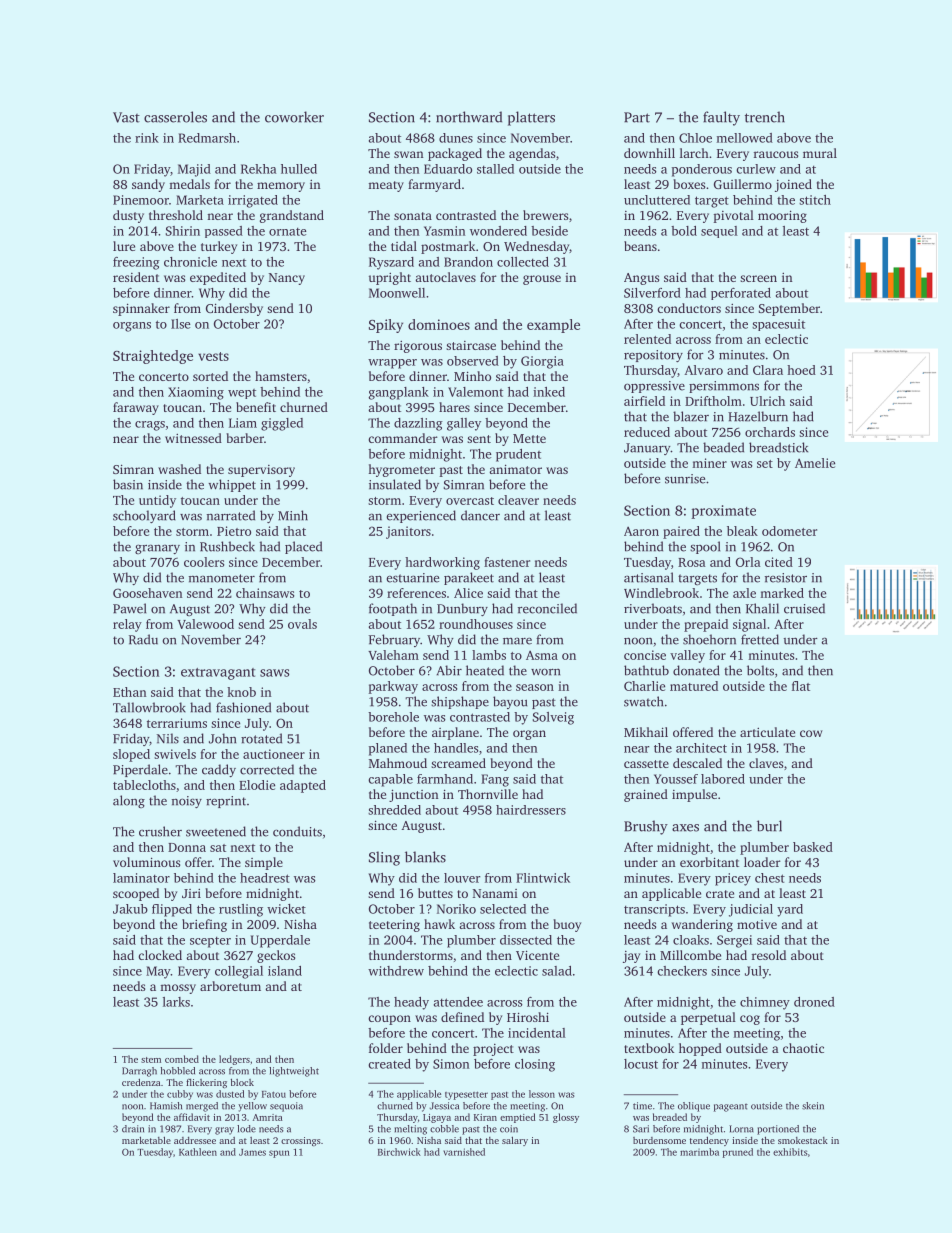 Image resolution: width=952 pixels, height=1233 pixels. I want to click on lightweight, so click(294, 1072).
